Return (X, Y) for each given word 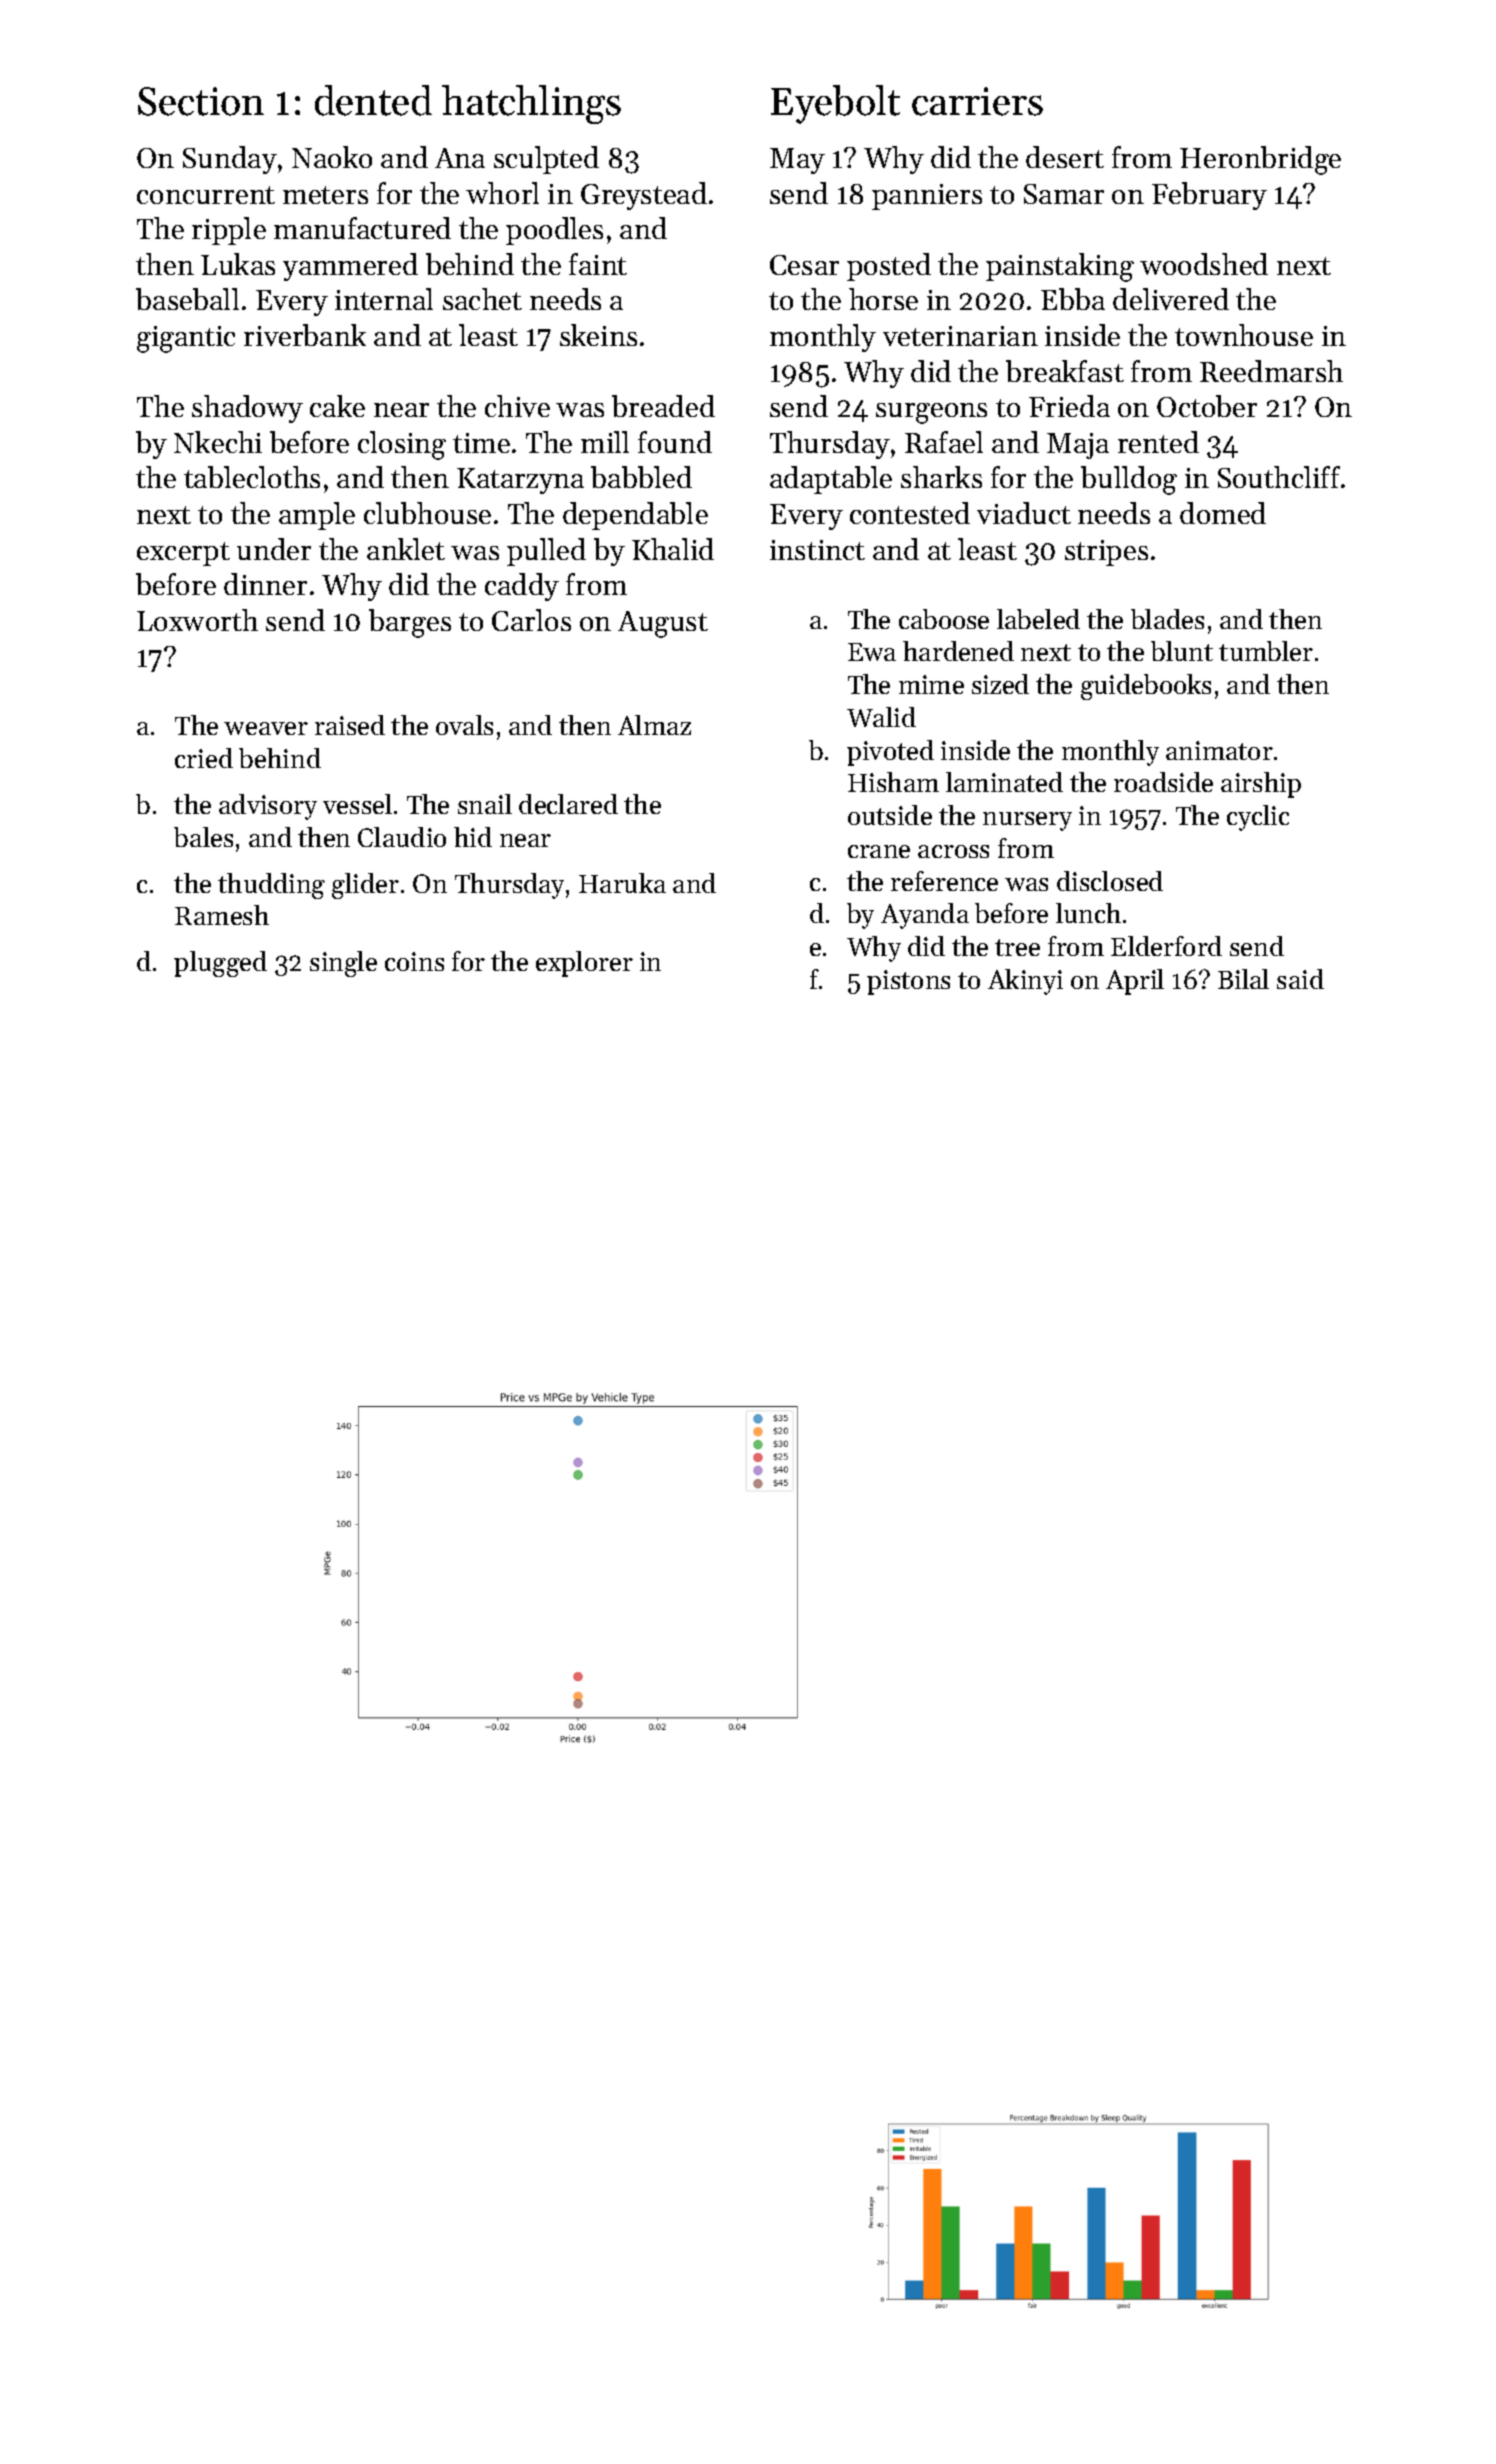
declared (568, 804)
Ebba (1073, 299)
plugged (220, 964)
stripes (1106, 553)
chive (517, 406)
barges (410, 623)
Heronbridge (1260, 160)
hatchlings (531, 104)
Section (201, 101)
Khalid (673, 549)
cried (204, 758)
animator (1219, 750)
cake (337, 406)
